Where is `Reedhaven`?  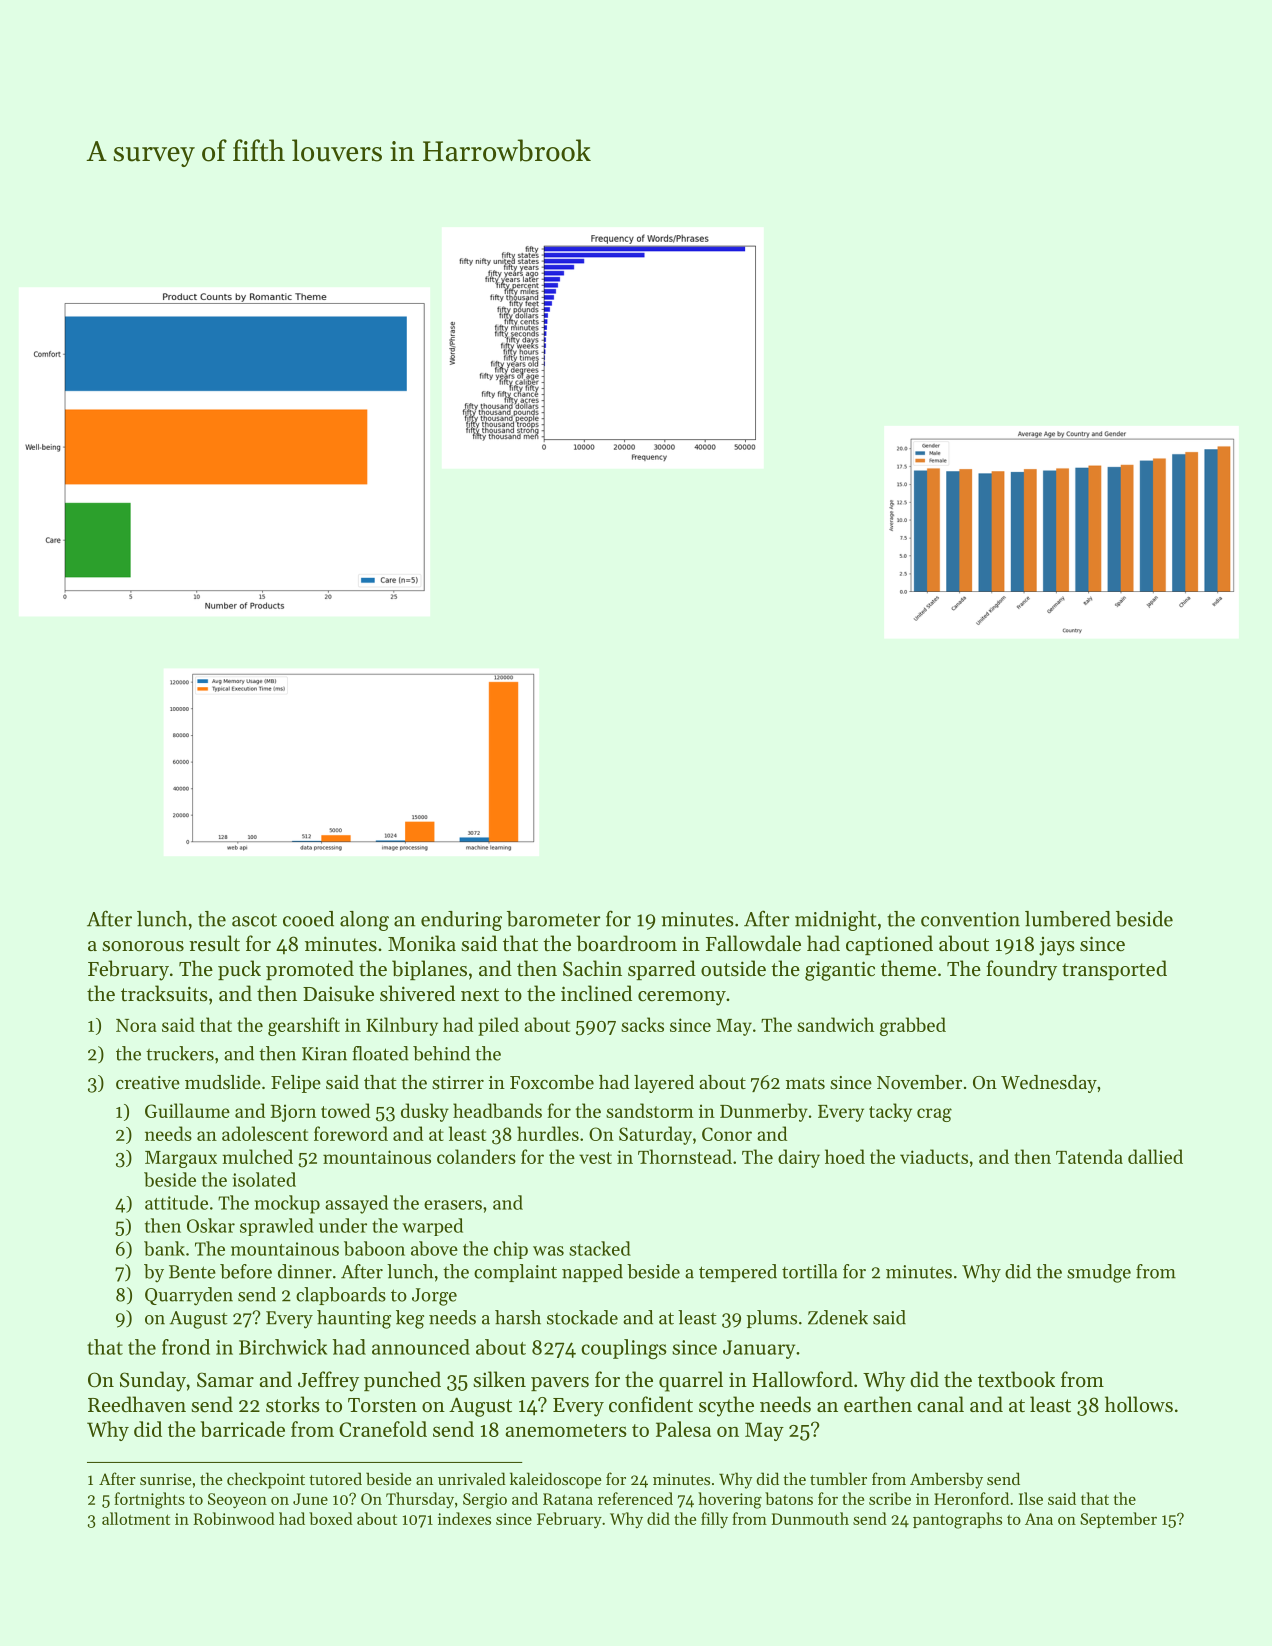 Reedhaven is located at coordinates (137, 1404).
